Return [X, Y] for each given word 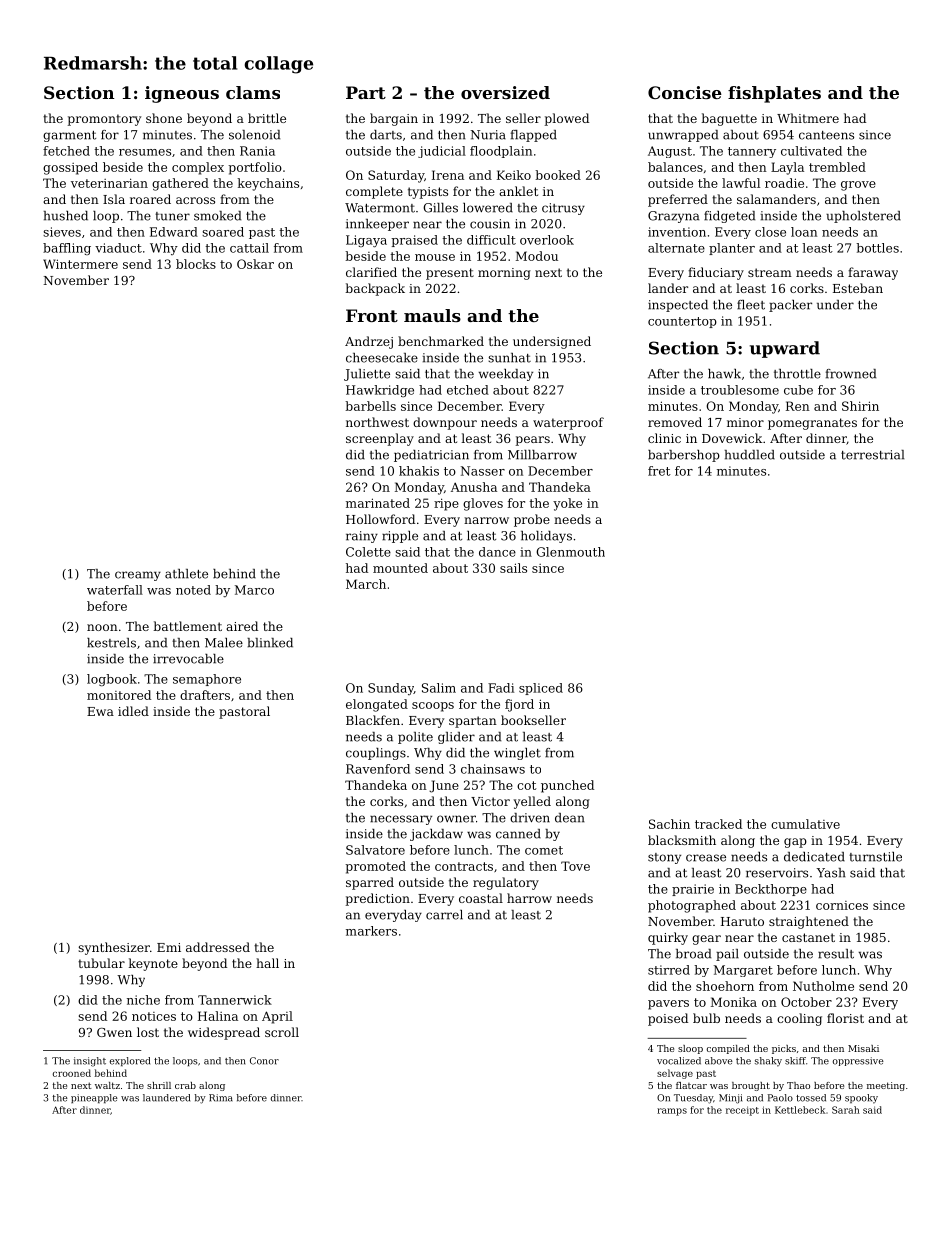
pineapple [94, 1098]
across [195, 200]
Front [372, 315]
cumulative [805, 824]
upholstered [863, 217]
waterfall [115, 590]
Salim [439, 688]
